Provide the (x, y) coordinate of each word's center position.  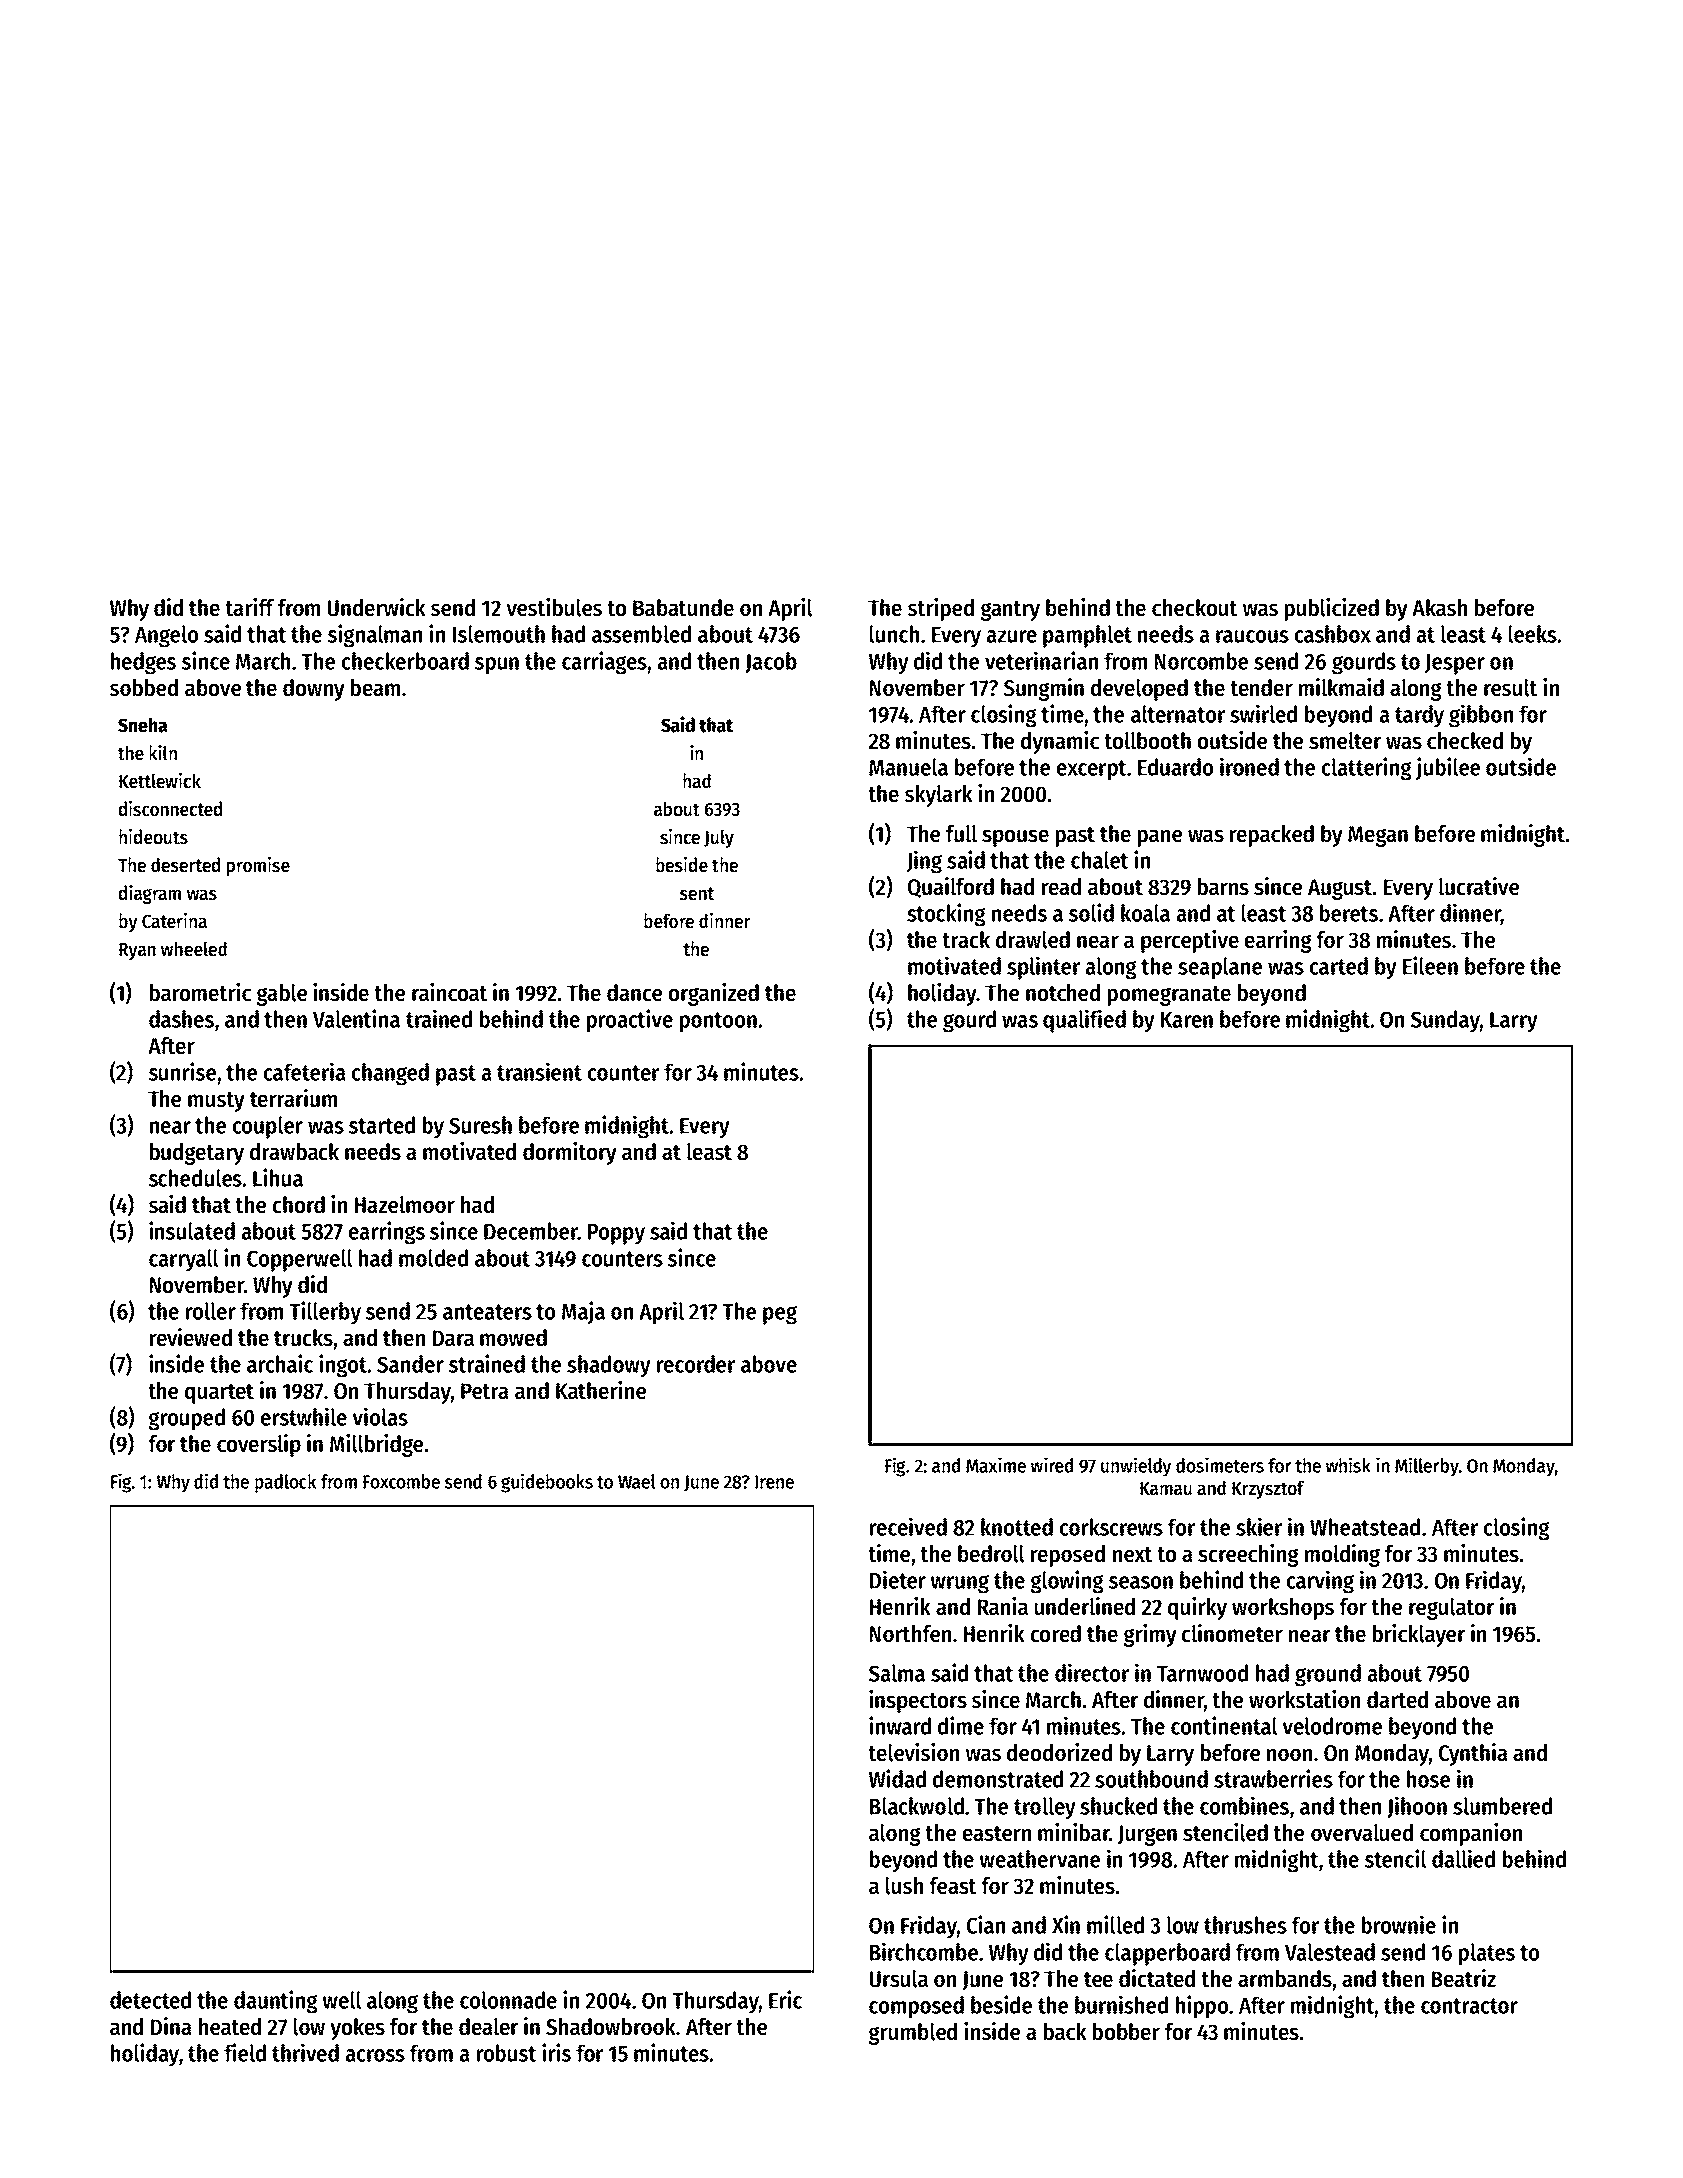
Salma (897, 1673)
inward (900, 1725)
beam (375, 688)
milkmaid (1341, 687)
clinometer (1232, 1633)
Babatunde (683, 608)
